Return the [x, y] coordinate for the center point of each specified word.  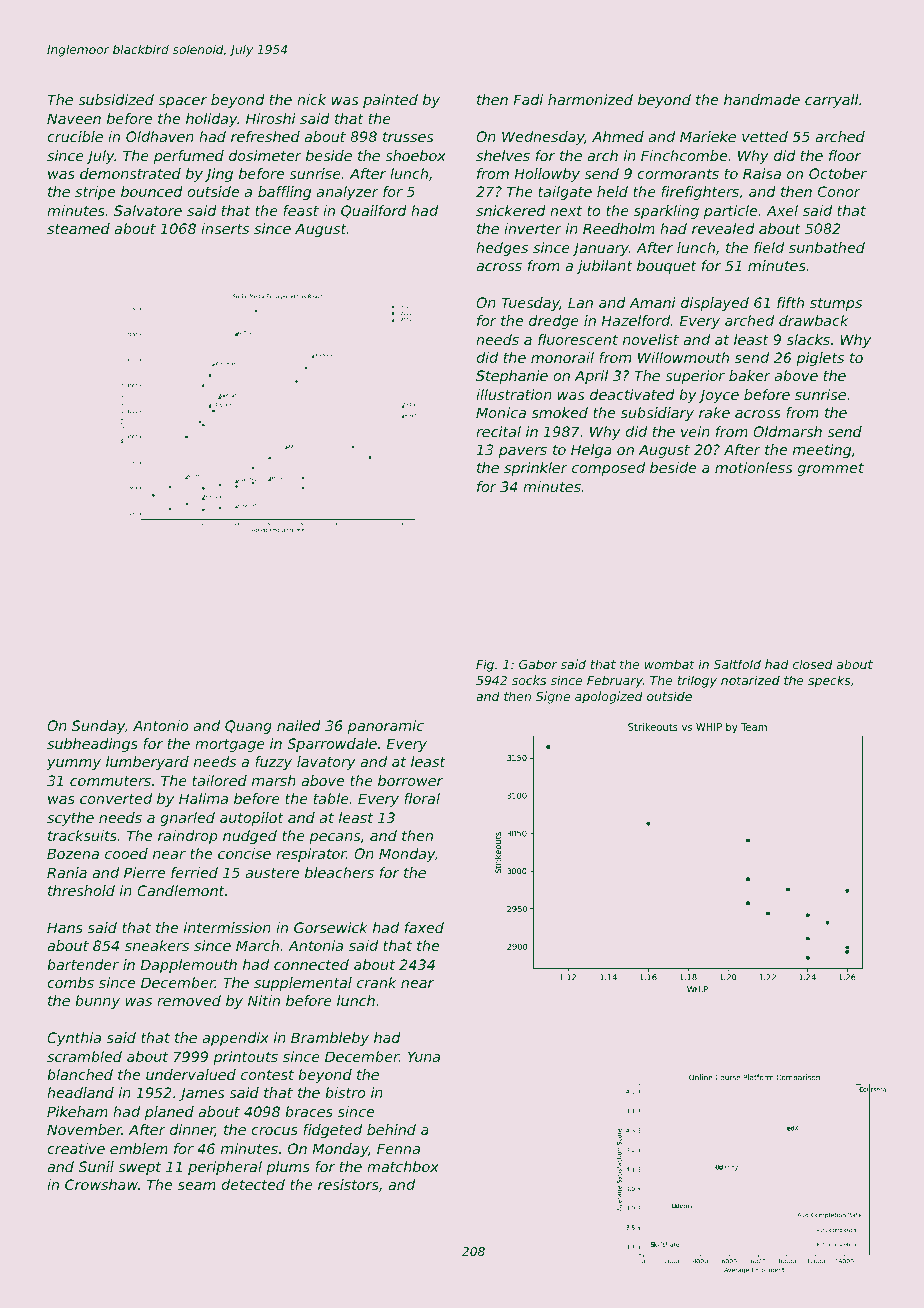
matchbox [403, 1166]
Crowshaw [101, 1184]
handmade [762, 99]
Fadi [528, 99]
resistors [348, 1184]
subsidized [116, 99]
